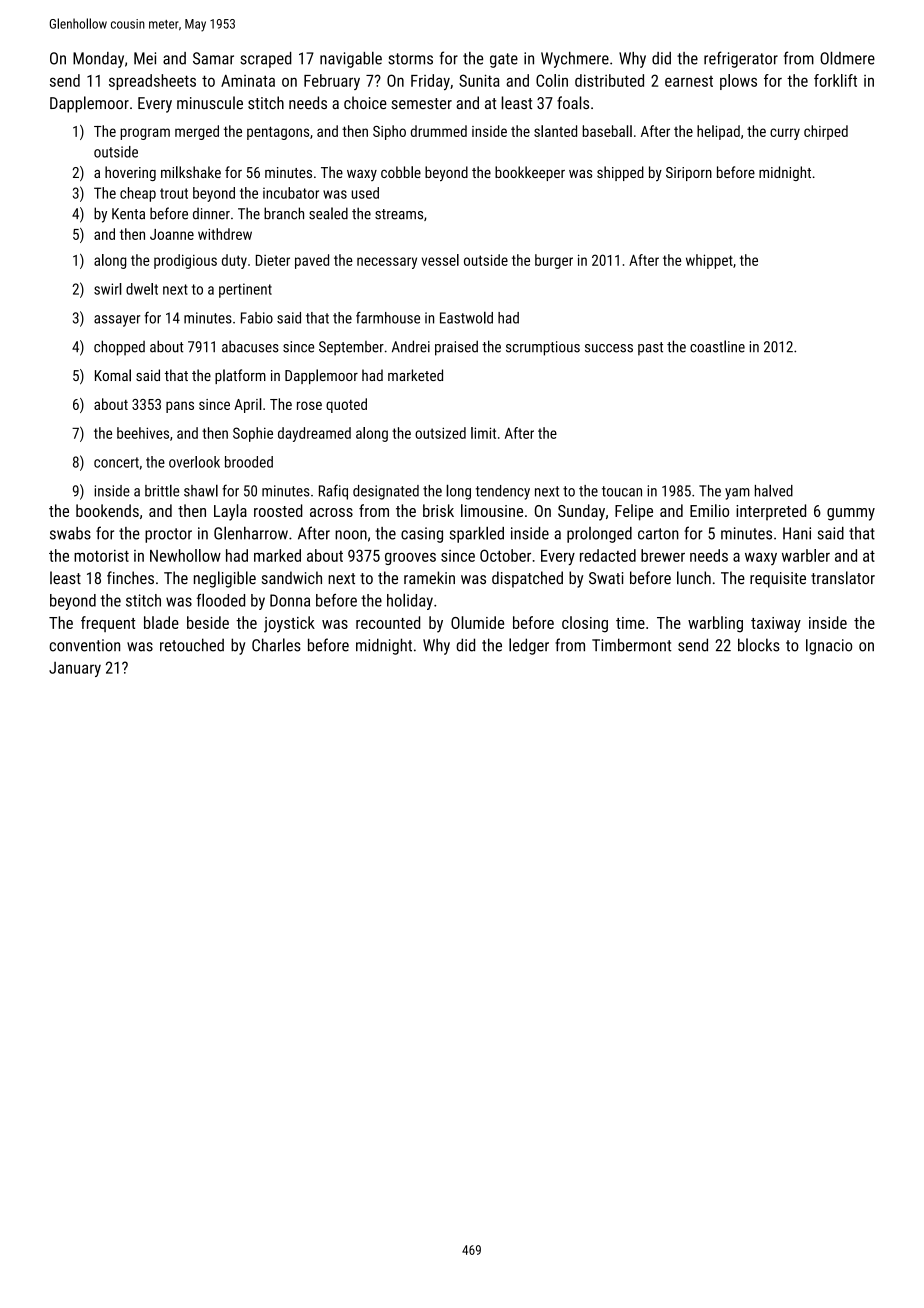 The height and width of the screenshot is (1308, 924). What do you see at coordinates (851, 514) in the screenshot?
I see `gummy` at bounding box center [851, 514].
